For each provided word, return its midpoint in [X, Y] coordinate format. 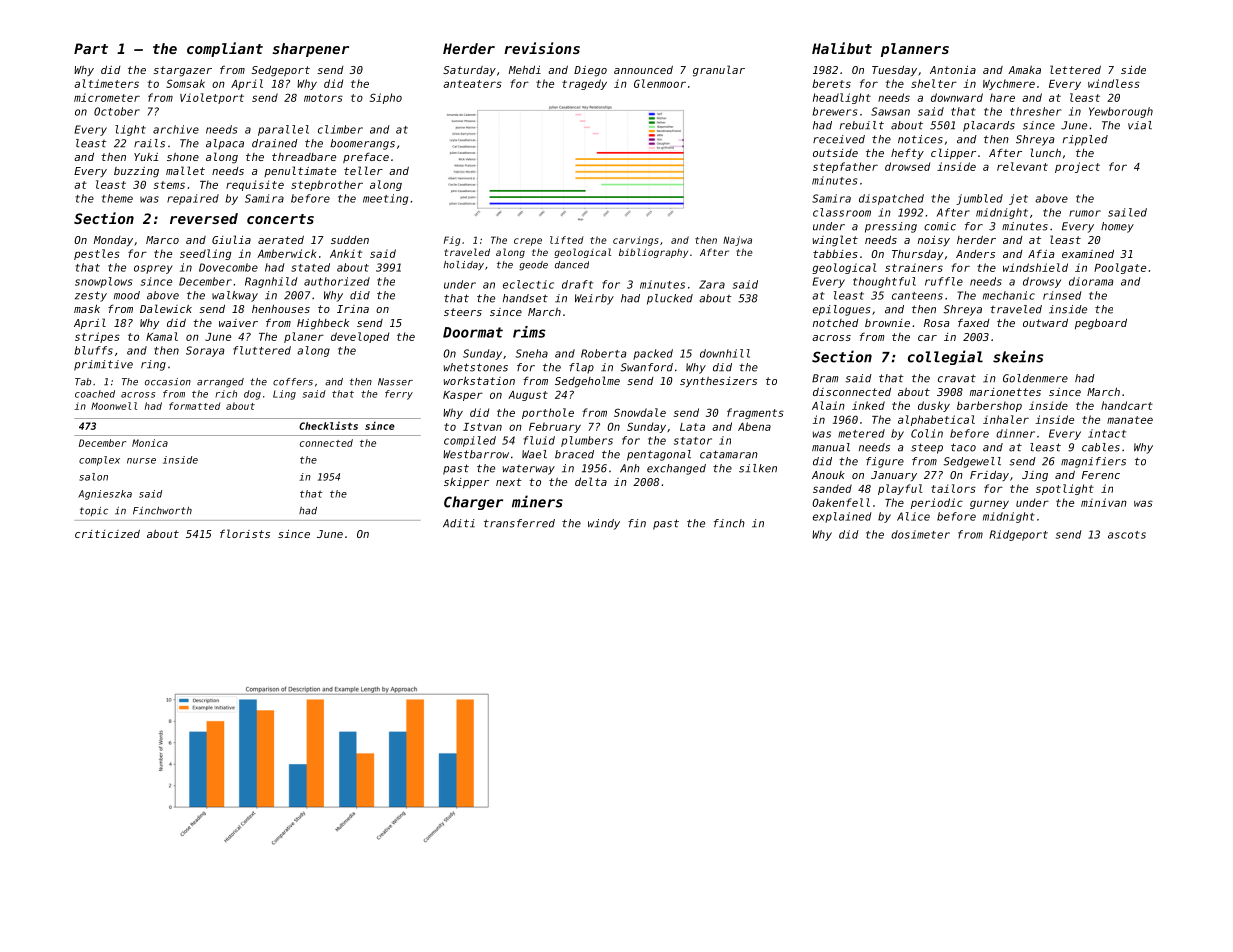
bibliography [653, 253]
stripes [97, 337]
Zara [712, 284]
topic [94, 511]
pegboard [1101, 324]
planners [915, 50]
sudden [350, 240]
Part [91, 48]
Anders [975, 254]
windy [604, 524]
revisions [542, 48]
